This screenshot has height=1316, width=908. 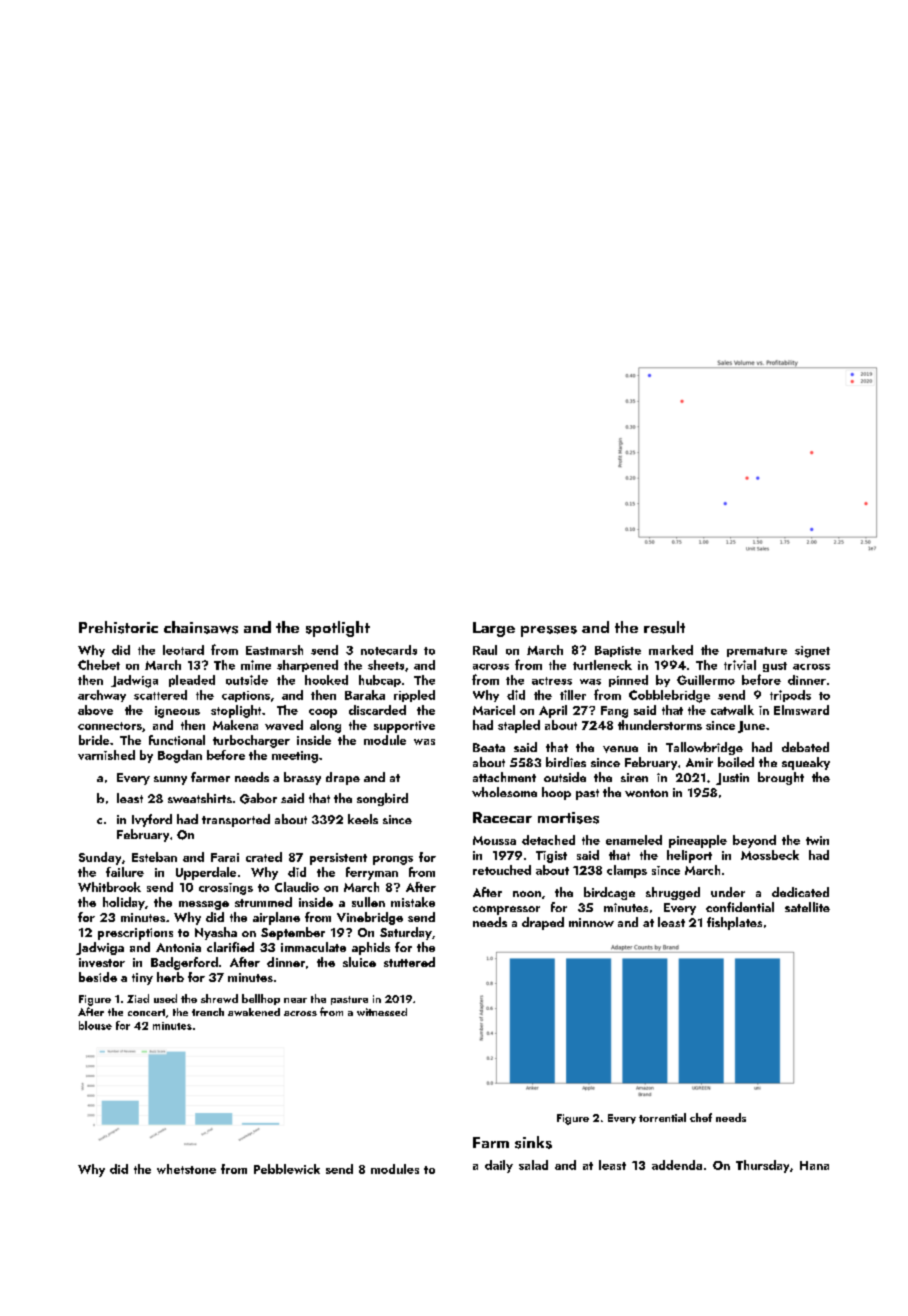 What do you see at coordinates (499, 1166) in the screenshot?
I see `daily` at bounding box center [499, 1166].
